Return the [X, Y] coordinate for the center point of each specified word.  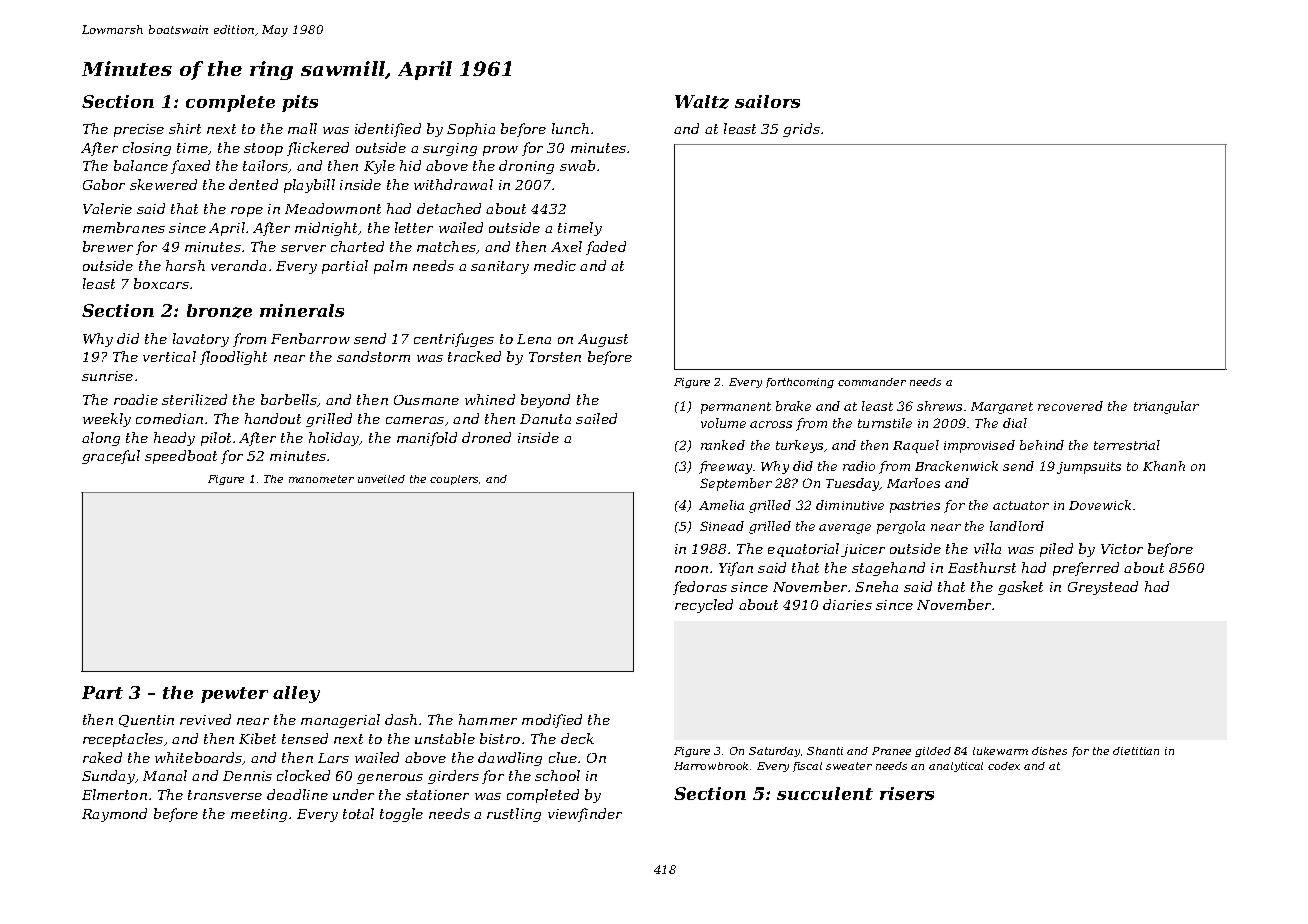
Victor [1122, 549]
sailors [767, 101]
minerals [302, 310]
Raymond [114, 815]
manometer [321, 479]
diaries [847, 604]
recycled [704, 606]
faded [606, 248]
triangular [1166, 407]
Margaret [1002, 408]
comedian [169, 418]
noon [691, 569]
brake [793, 406]
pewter [234, 695]
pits [300, 103]
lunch [570, 128]
